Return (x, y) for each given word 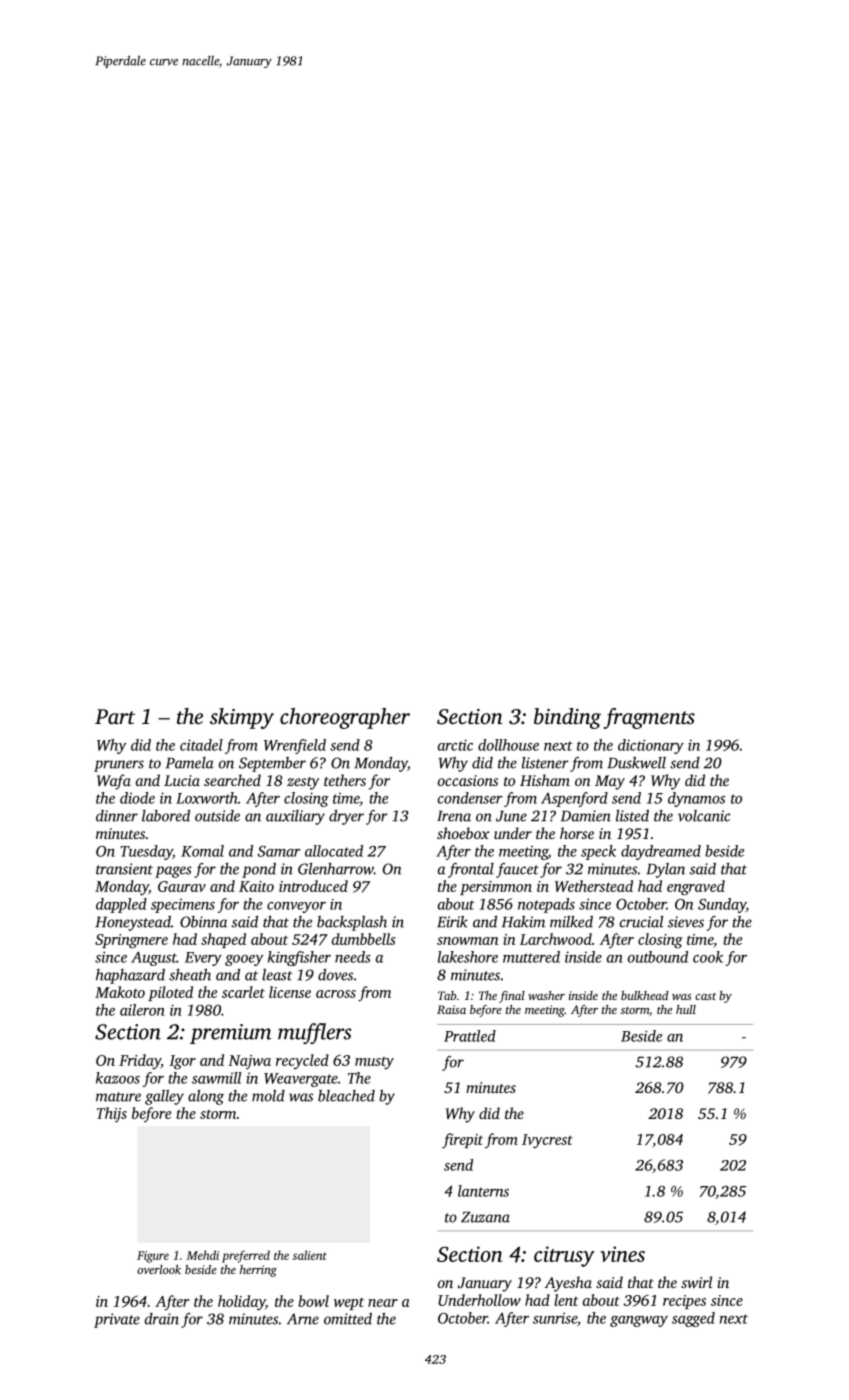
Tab (447, 995)
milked (571, 922)
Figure (153, 1257)
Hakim (523, 922)
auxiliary (295, 817)
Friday (140, 1061)
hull (686, 1009)
